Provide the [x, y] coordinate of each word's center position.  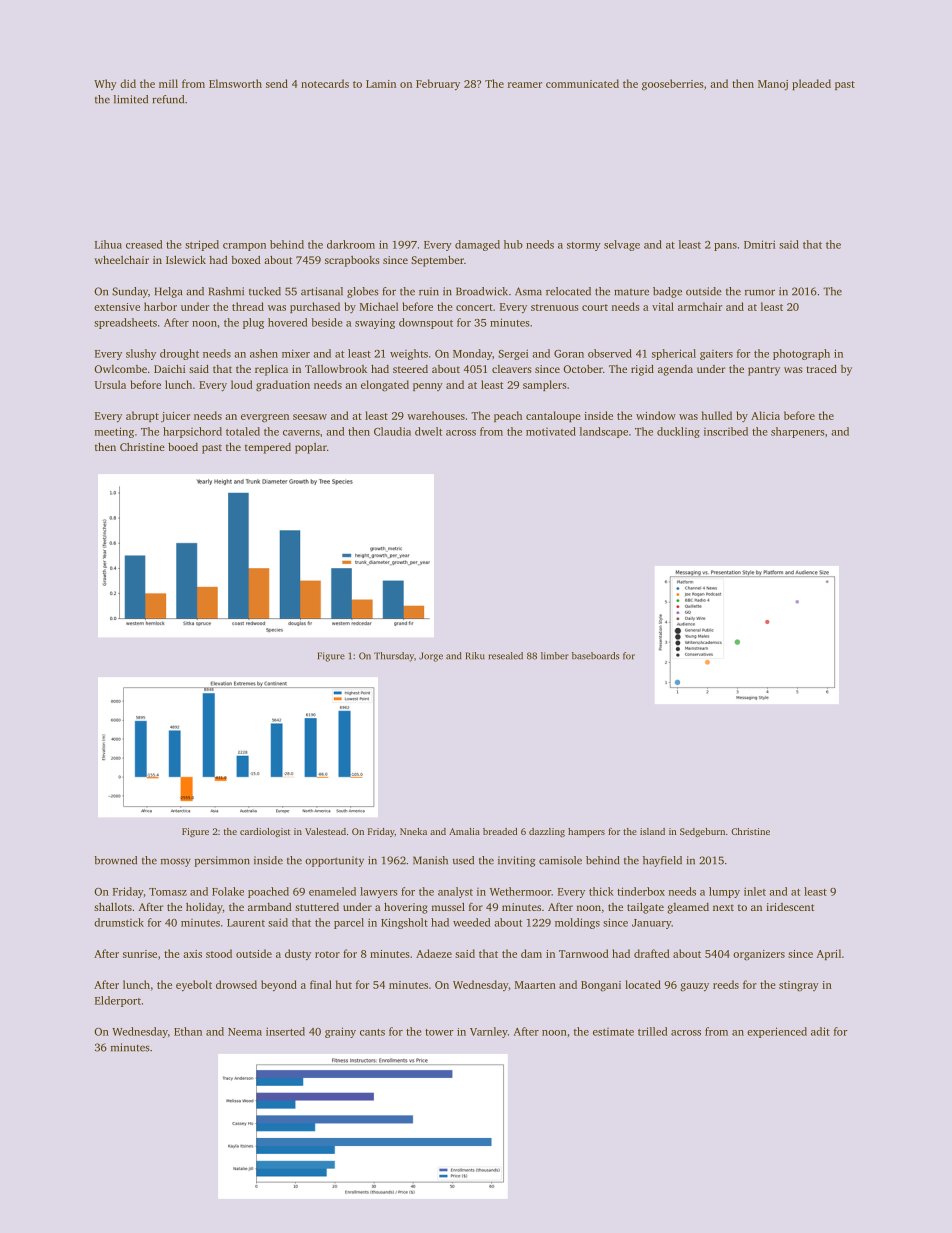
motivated [551, 431]
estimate [613, 1032]
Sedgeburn [702, 832]
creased [144, 244]
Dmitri [759, 244]
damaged [477, 245]
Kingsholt [404, 923]
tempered [268, 448]
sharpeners [797, 432]
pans [725, 247]
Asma [528, 291]
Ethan [188, 1031]
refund [168, 99]
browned [115, 860]
